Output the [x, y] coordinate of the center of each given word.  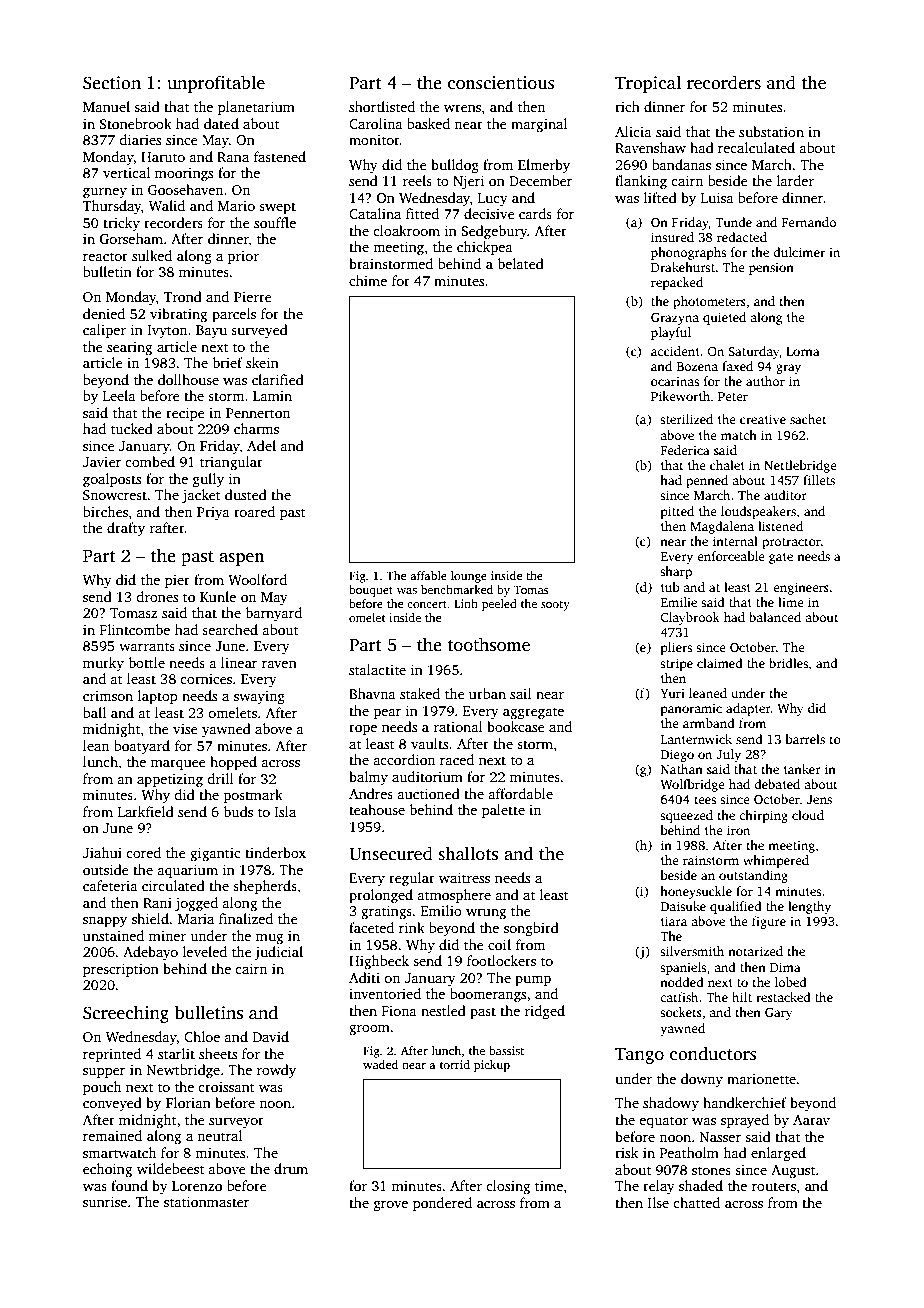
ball [94, 712]
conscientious [501, 83]
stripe [676, 664]
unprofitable [216, 84]
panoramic [691, 709]
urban [487, 693]
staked [420, 693]
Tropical [648, 84]
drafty [126, 529]
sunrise [105, 1202]
